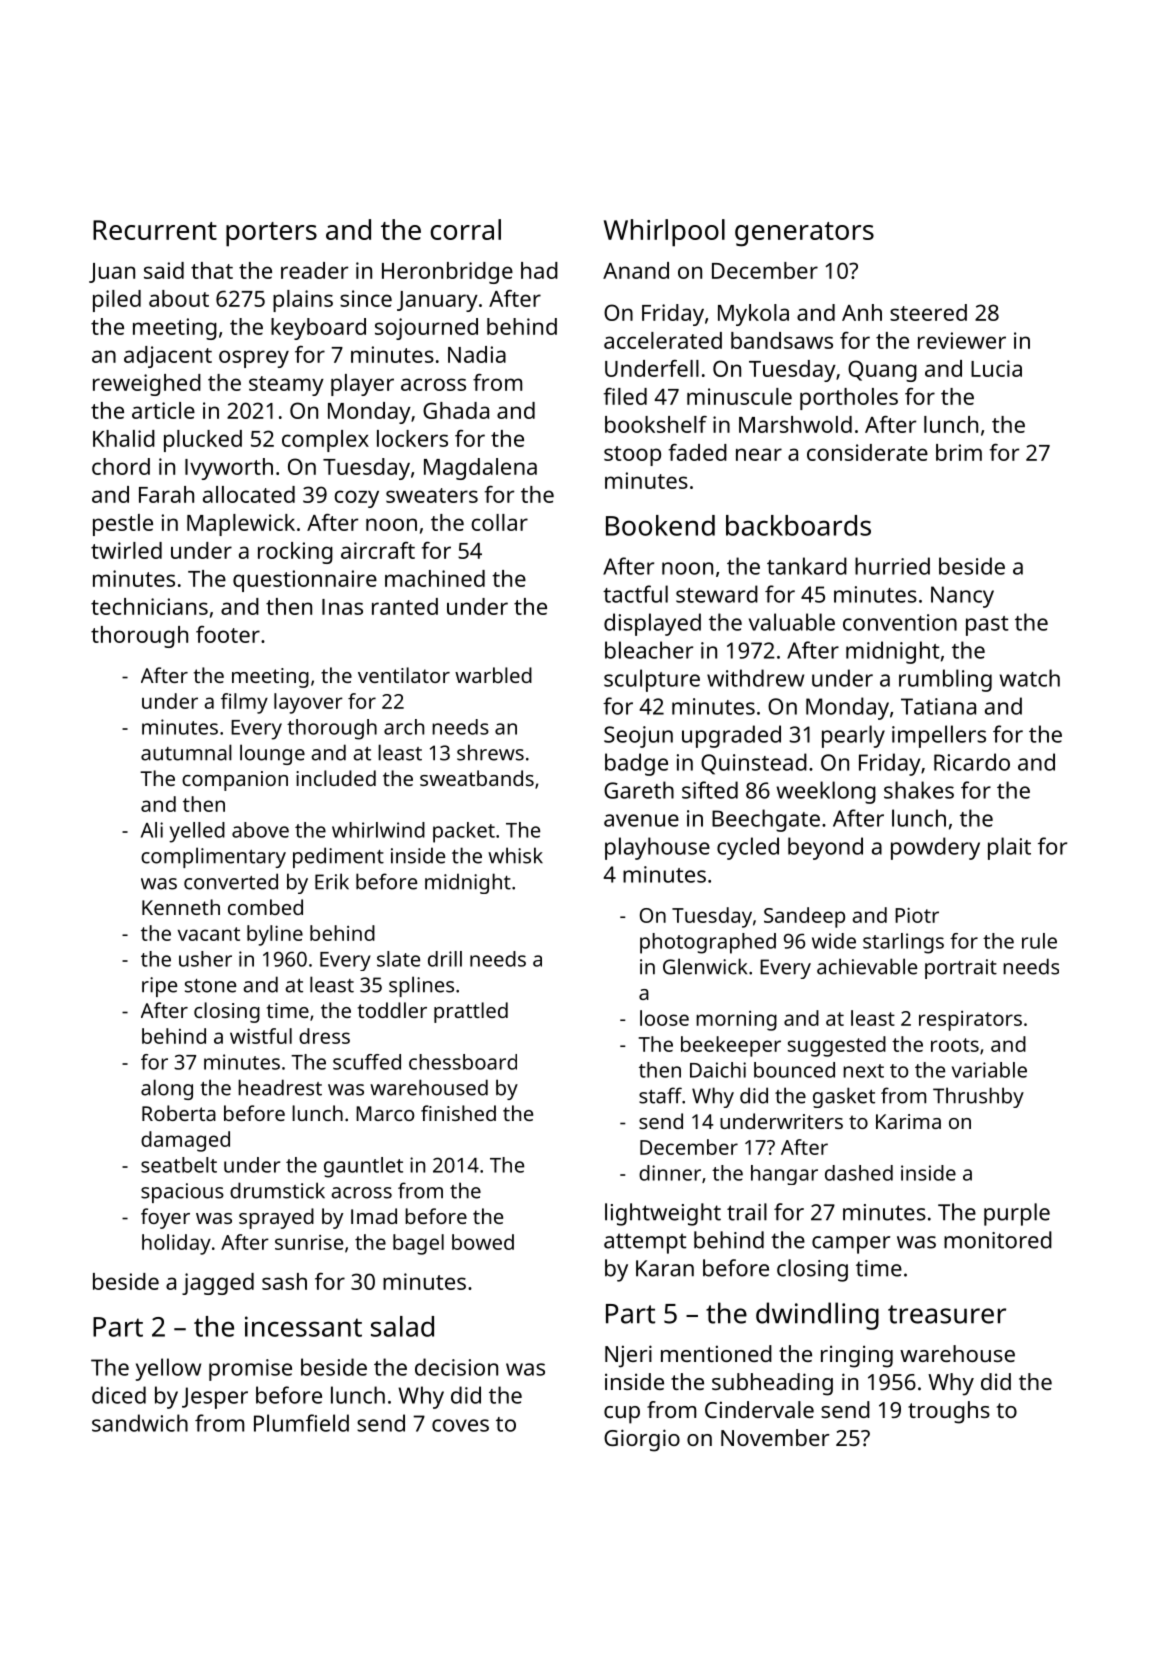  What do you see at coordinates (657, 848) in the document?
I see `playhouse` at bounding box center [657, 848].
